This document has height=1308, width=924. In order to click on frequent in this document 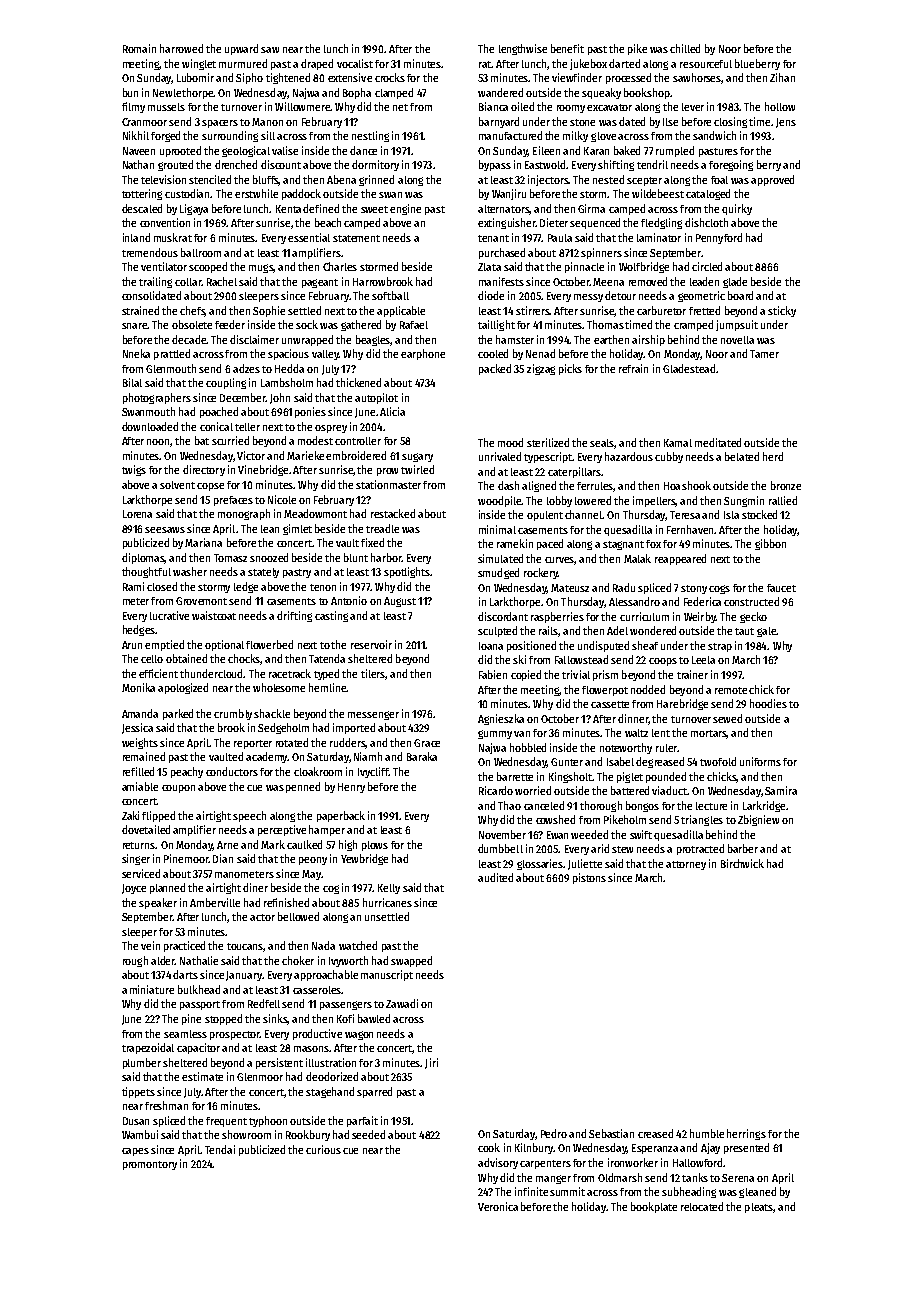, I will do `click(226, 1122)`.
